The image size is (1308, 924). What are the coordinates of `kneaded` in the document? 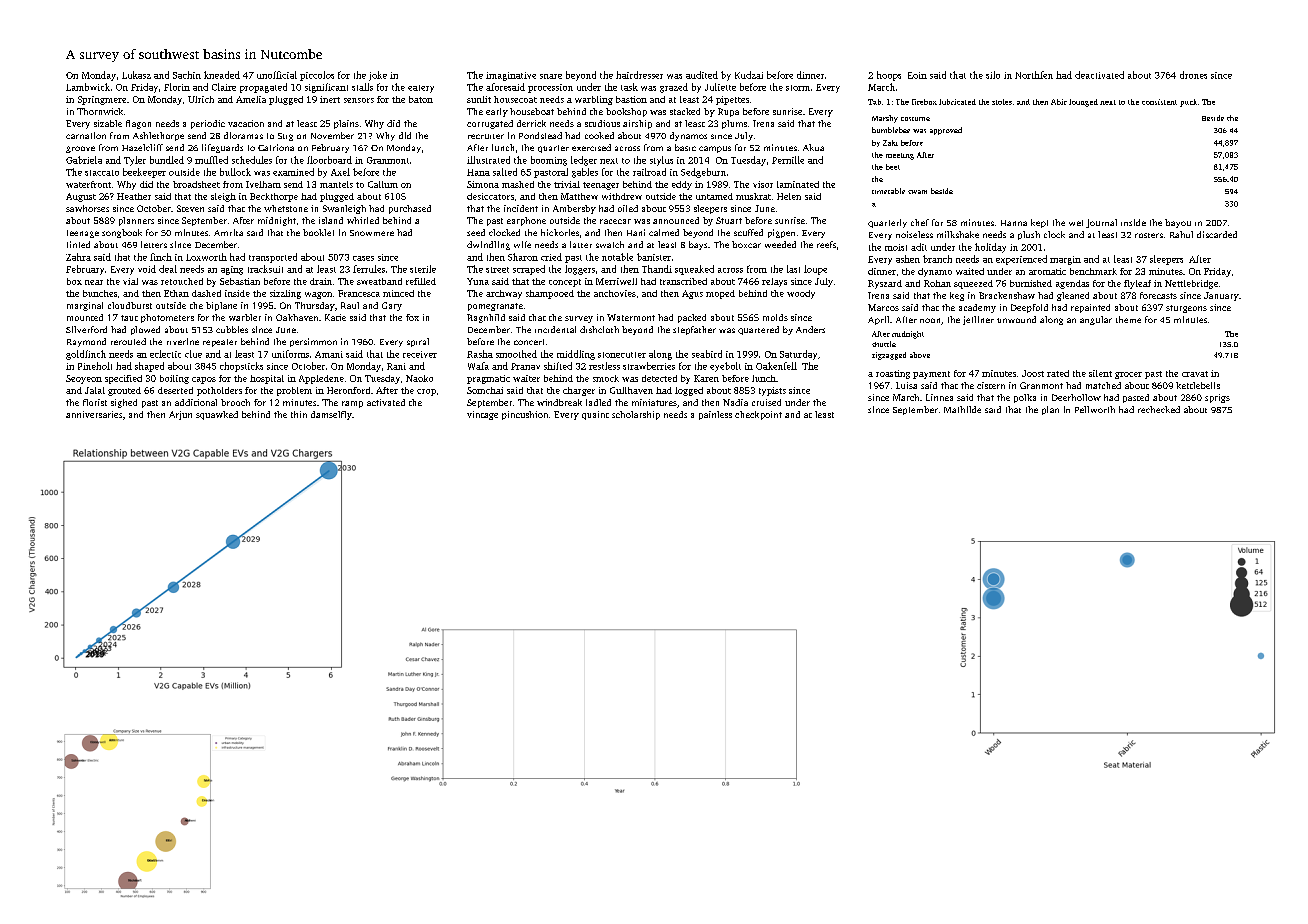 It's located at (222, 75).
